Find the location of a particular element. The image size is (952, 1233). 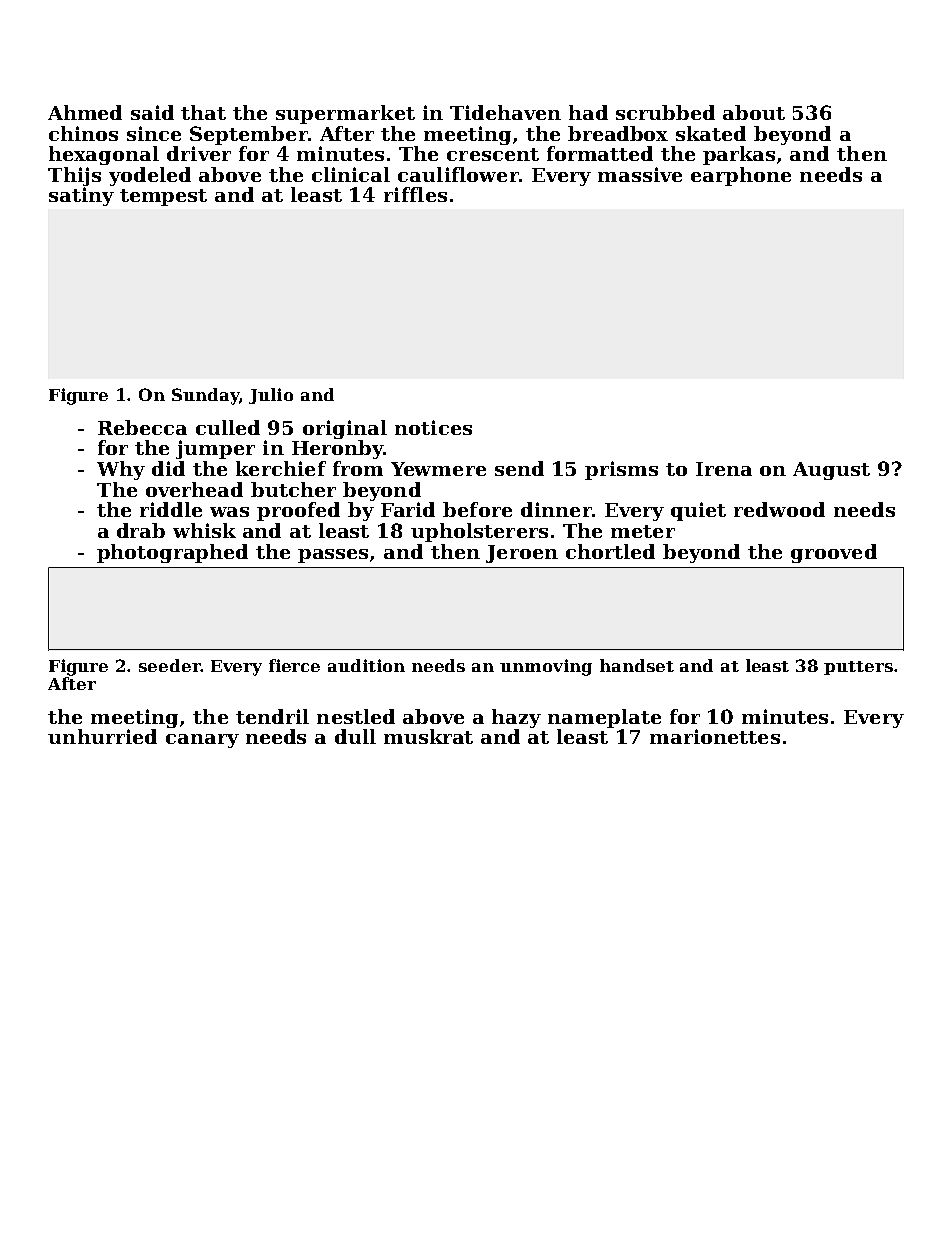

tempest is located at coordinates (163, 197).
